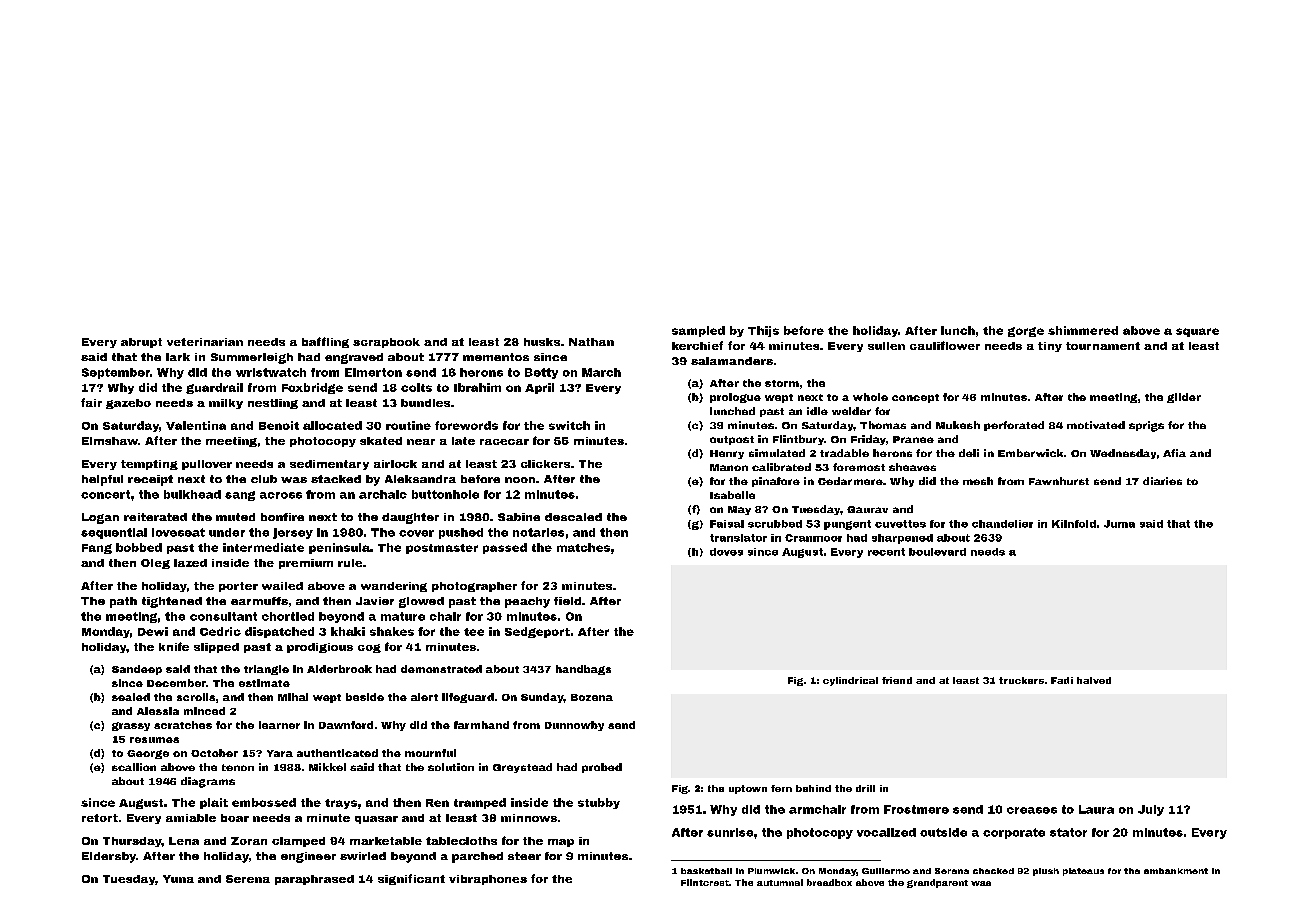  Describe the element at coordinates (817, 411) in the screenshot. I see `idle` at that location.
